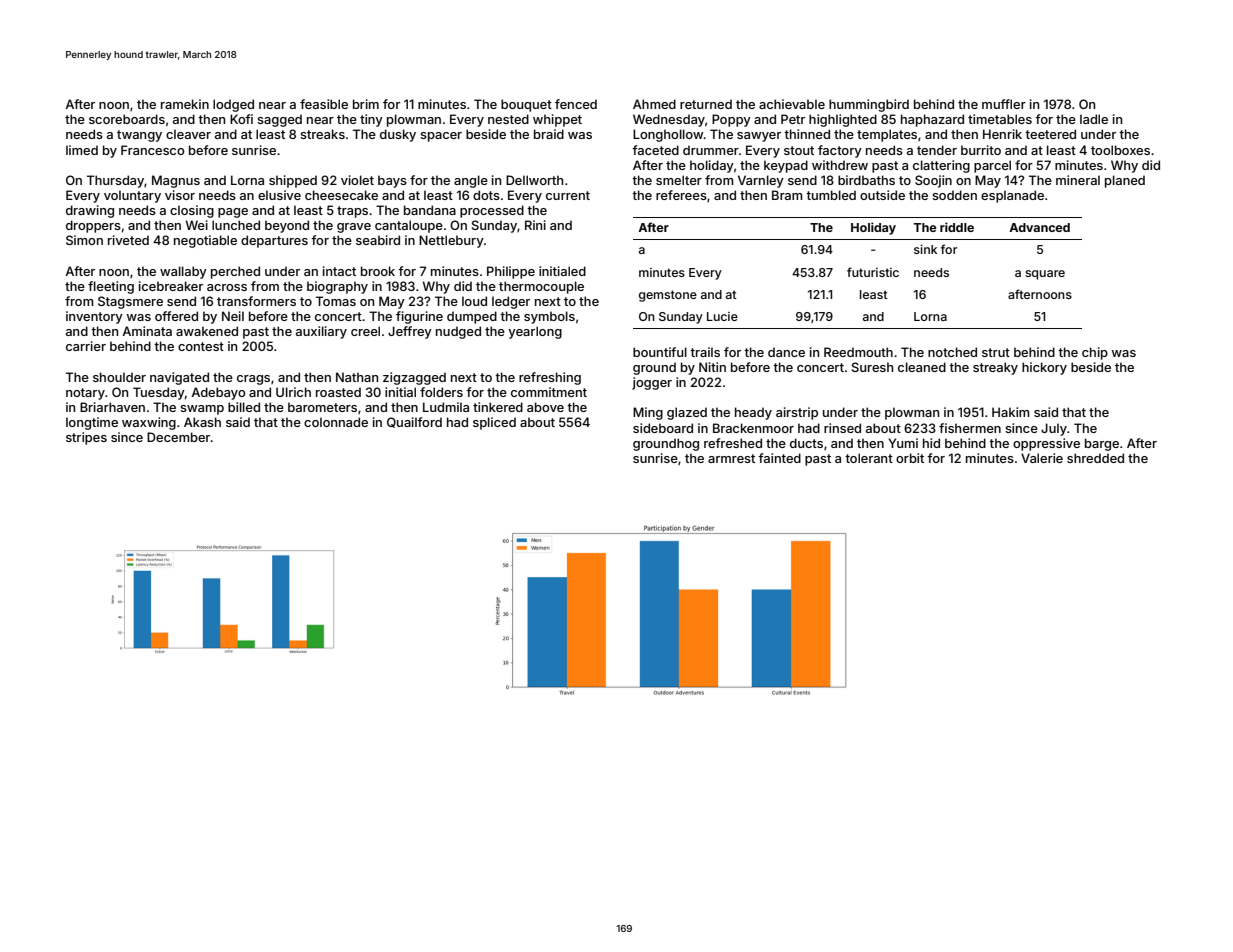 This document has width=1233, height=952. What do you see at coordinates (534, 180) in the document?
I see `Dellworth` at bounding box center [534, 180].
